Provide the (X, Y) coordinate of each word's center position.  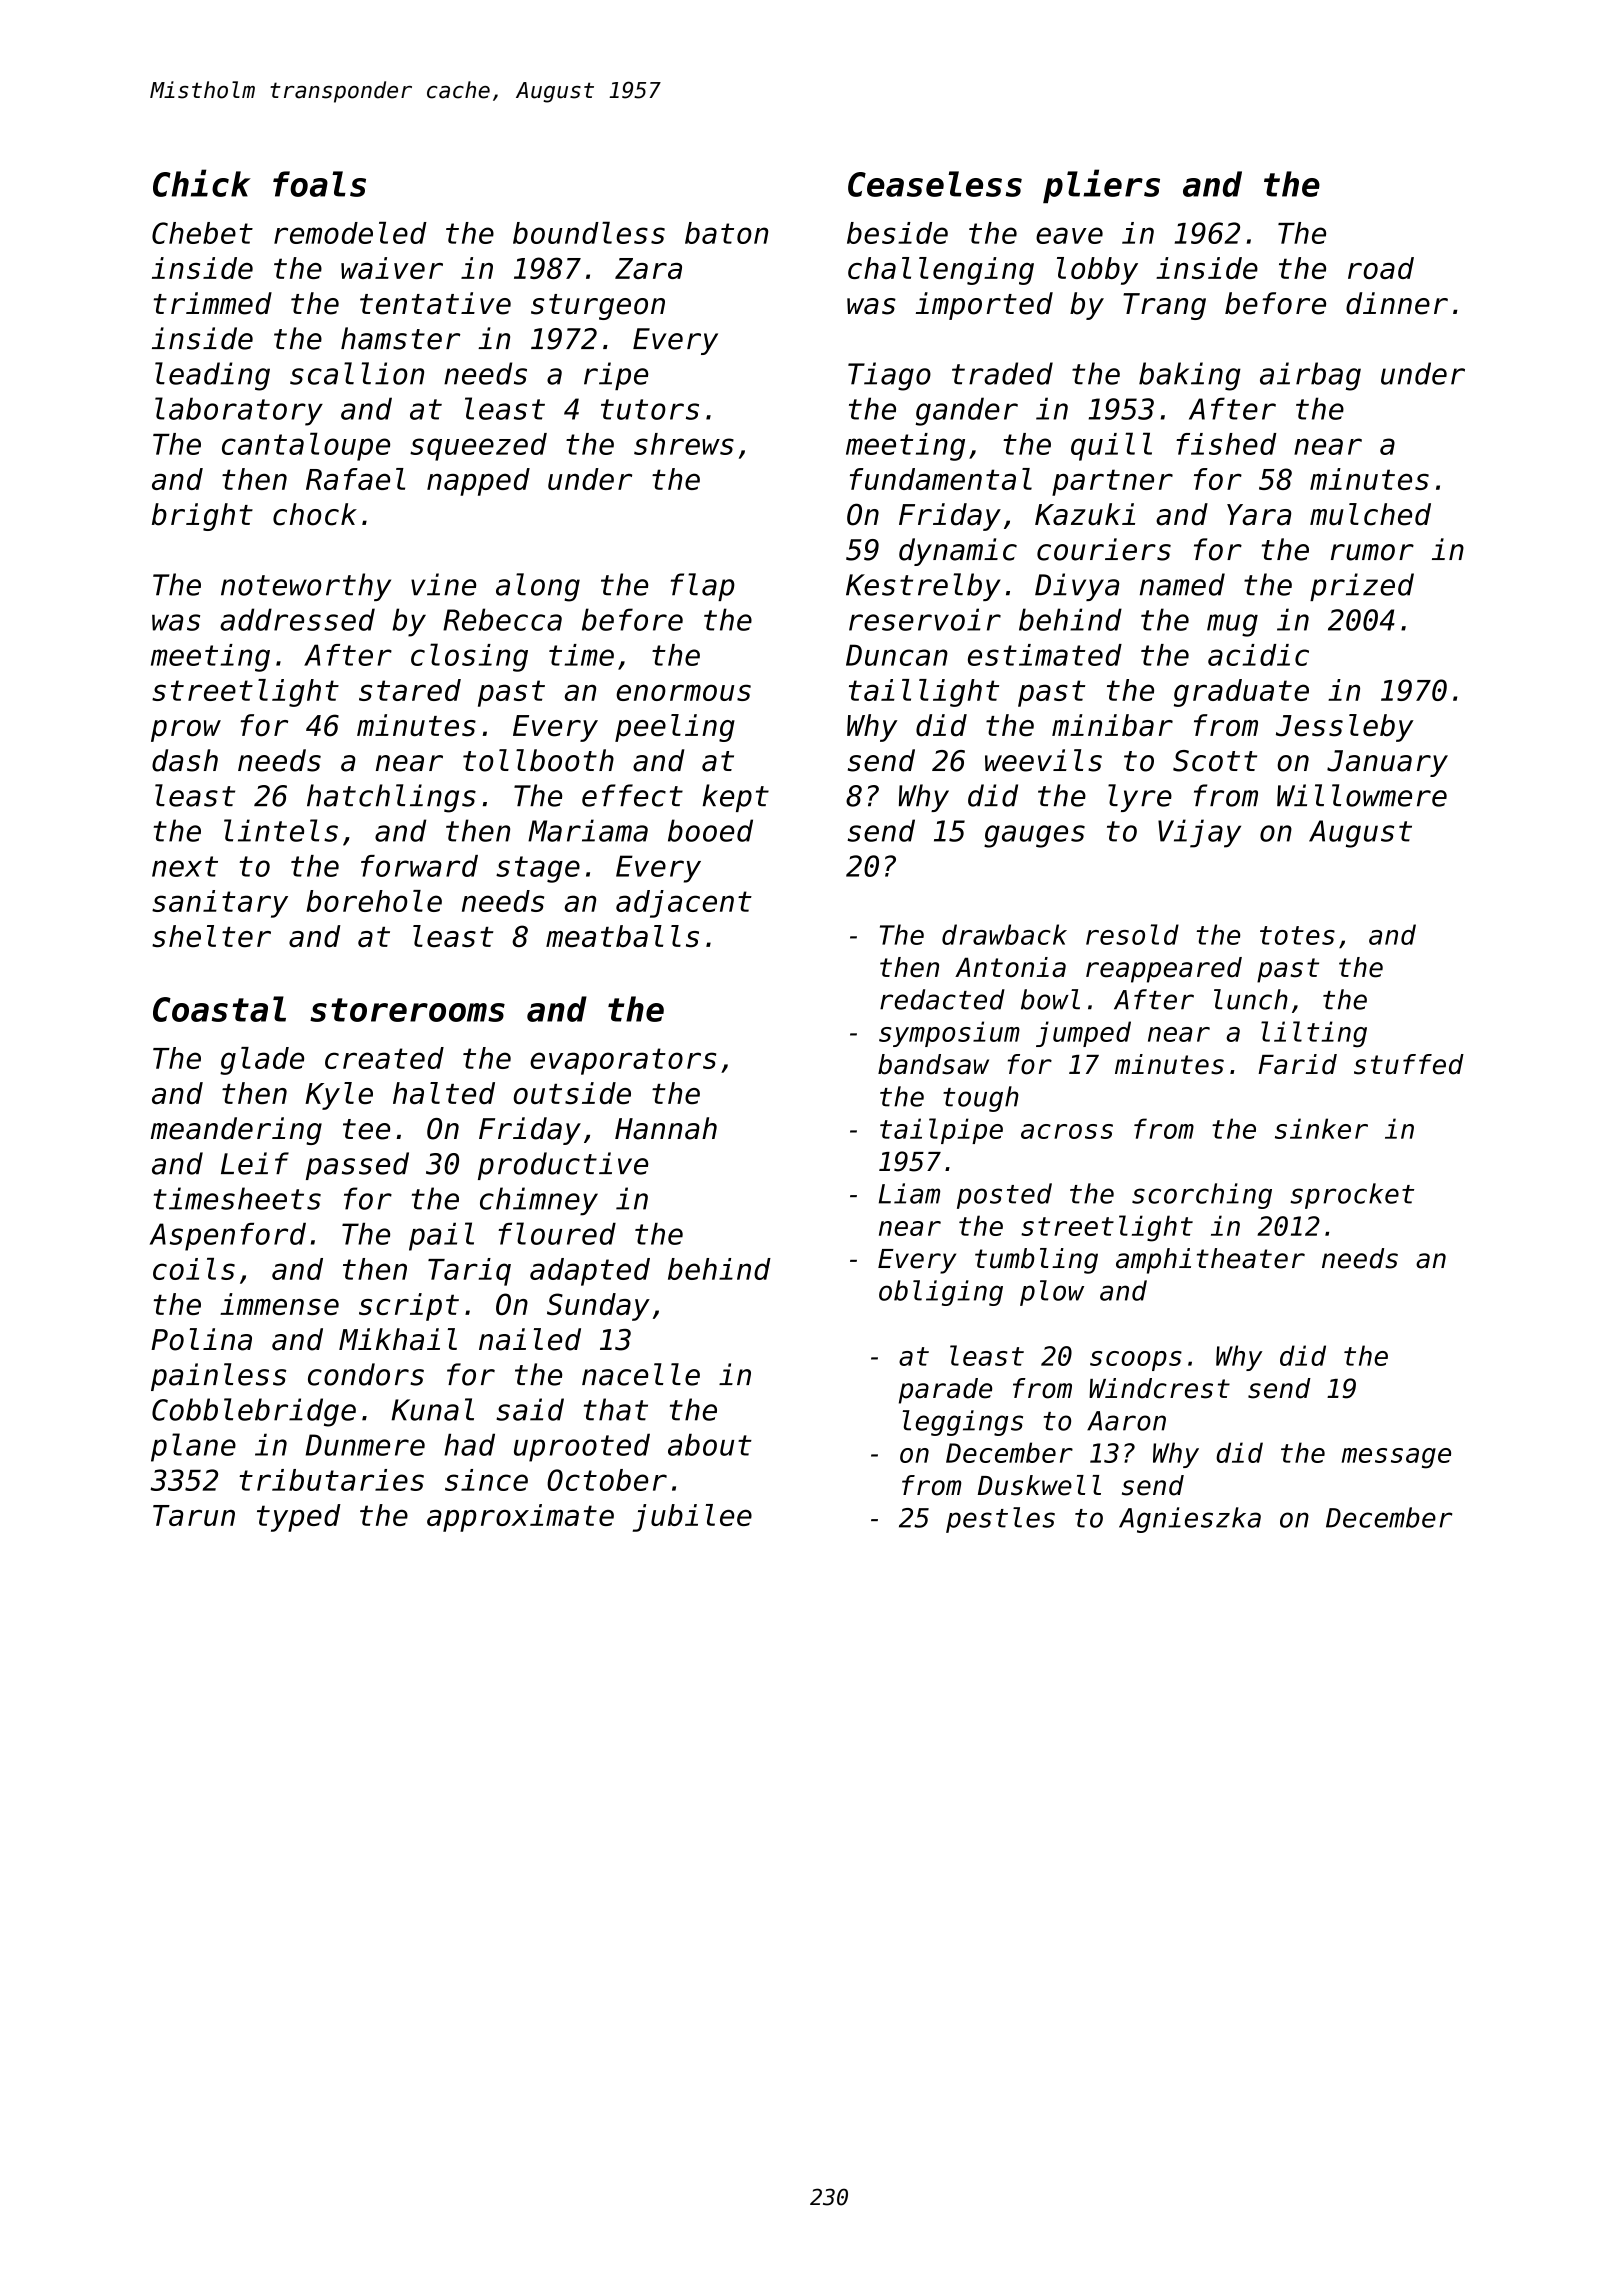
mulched (1370, 514)
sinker (1321, 1128)
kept (735, 798)
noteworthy (306, 587)
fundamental (941, 479)
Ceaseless (935, 184)
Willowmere (1362, 795)
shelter (211, 936)
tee (366, 1129)
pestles (1000, 1520)
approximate (520, 1518)
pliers (1101, 186)
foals (319, 184)
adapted (590, 1272)
